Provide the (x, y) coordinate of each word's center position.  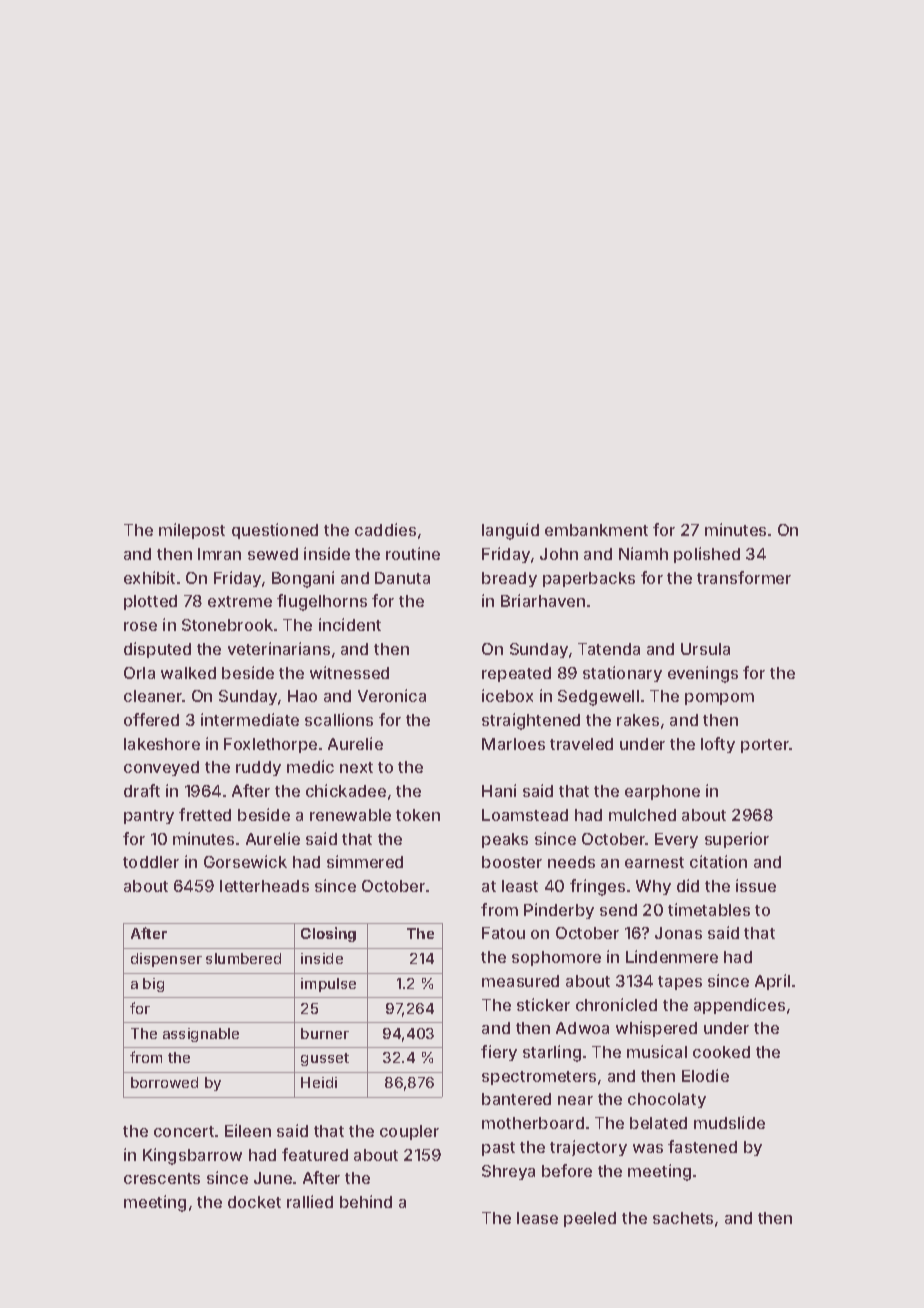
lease (537, 1218)
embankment (596, 530)
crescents (162, 1178)
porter (765, 746)
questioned (275, 531)
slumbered (243, 958)
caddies (385, 529)
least (520, 886)
